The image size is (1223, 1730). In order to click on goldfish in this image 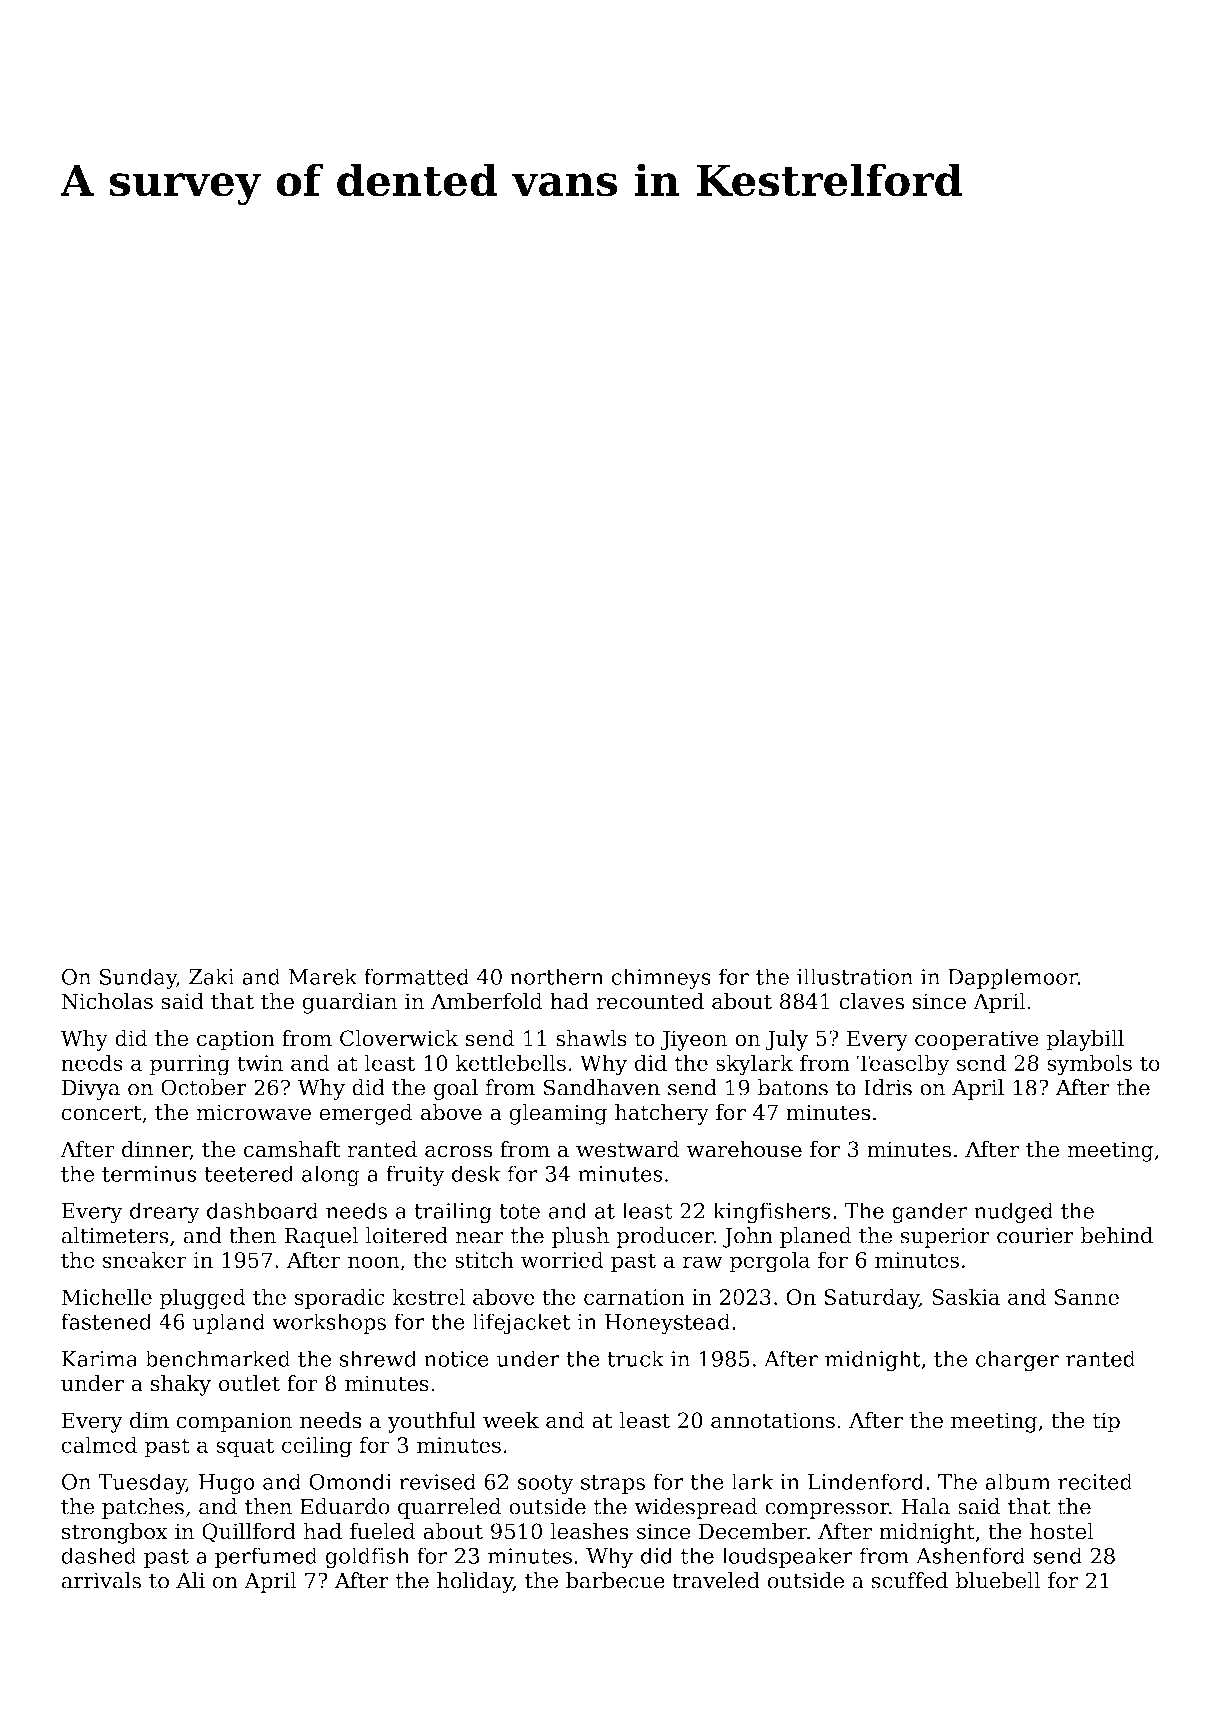, I will do `click(367, 1558)`.
